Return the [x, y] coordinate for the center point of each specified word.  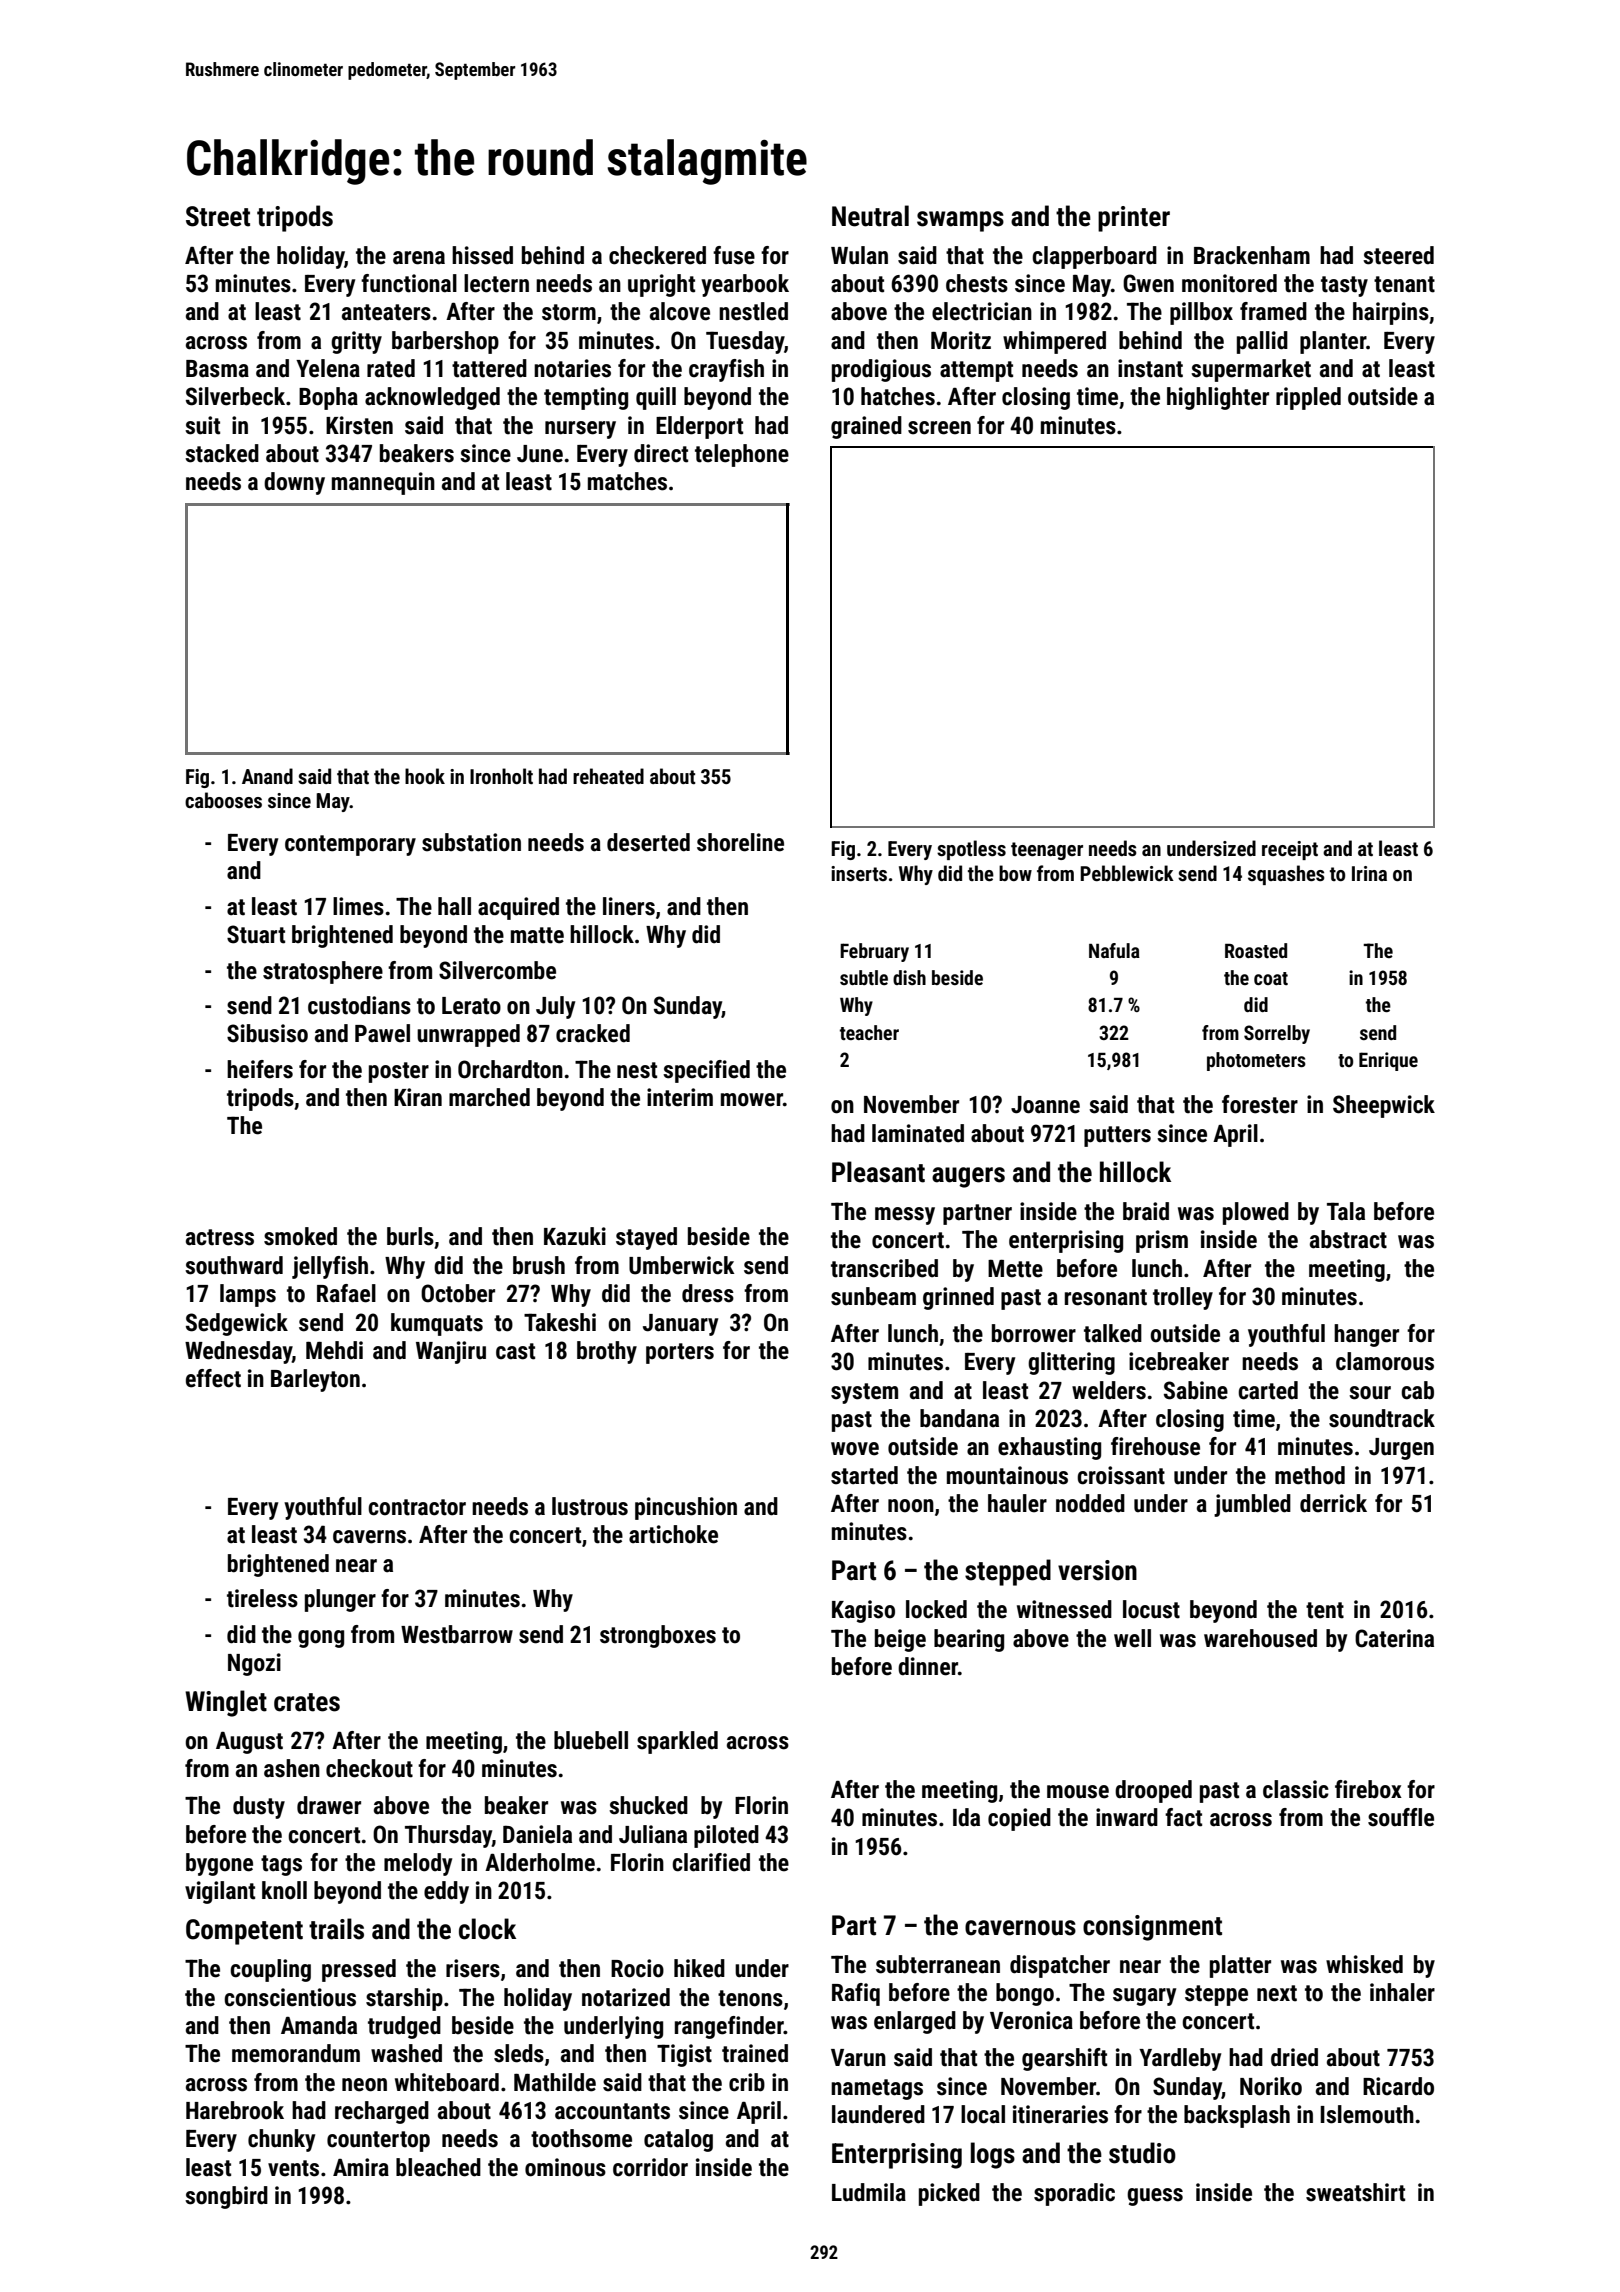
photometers [1256, 1061]
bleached [438, 2167]
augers [968, 1177]
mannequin [383, 483]
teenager [1047, 851]
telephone [742, 455]
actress [220, 1237]
